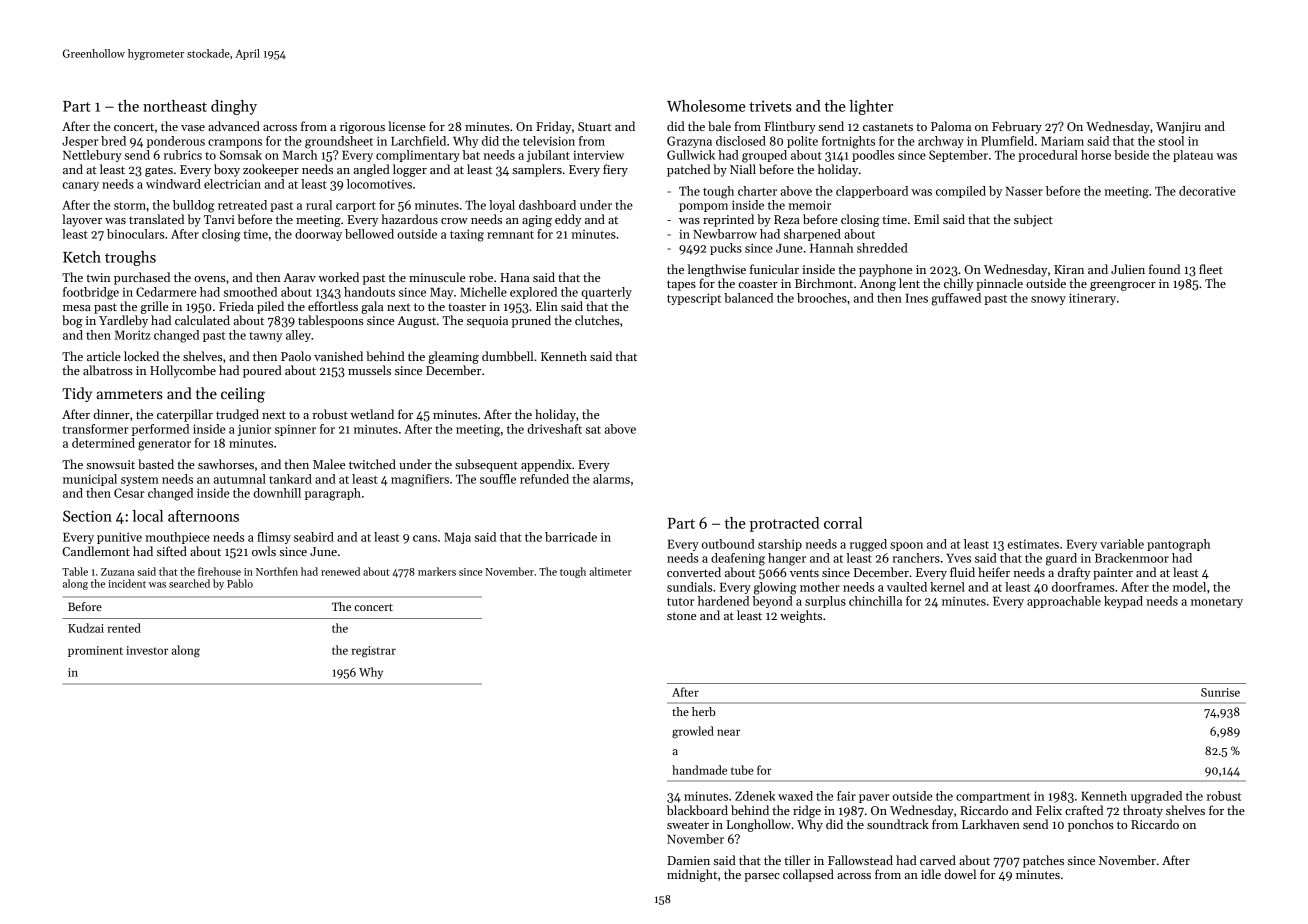  What do you see at coordinates (770, 106) in the page?
I see `trivets` at bounding box center [770, 106].
